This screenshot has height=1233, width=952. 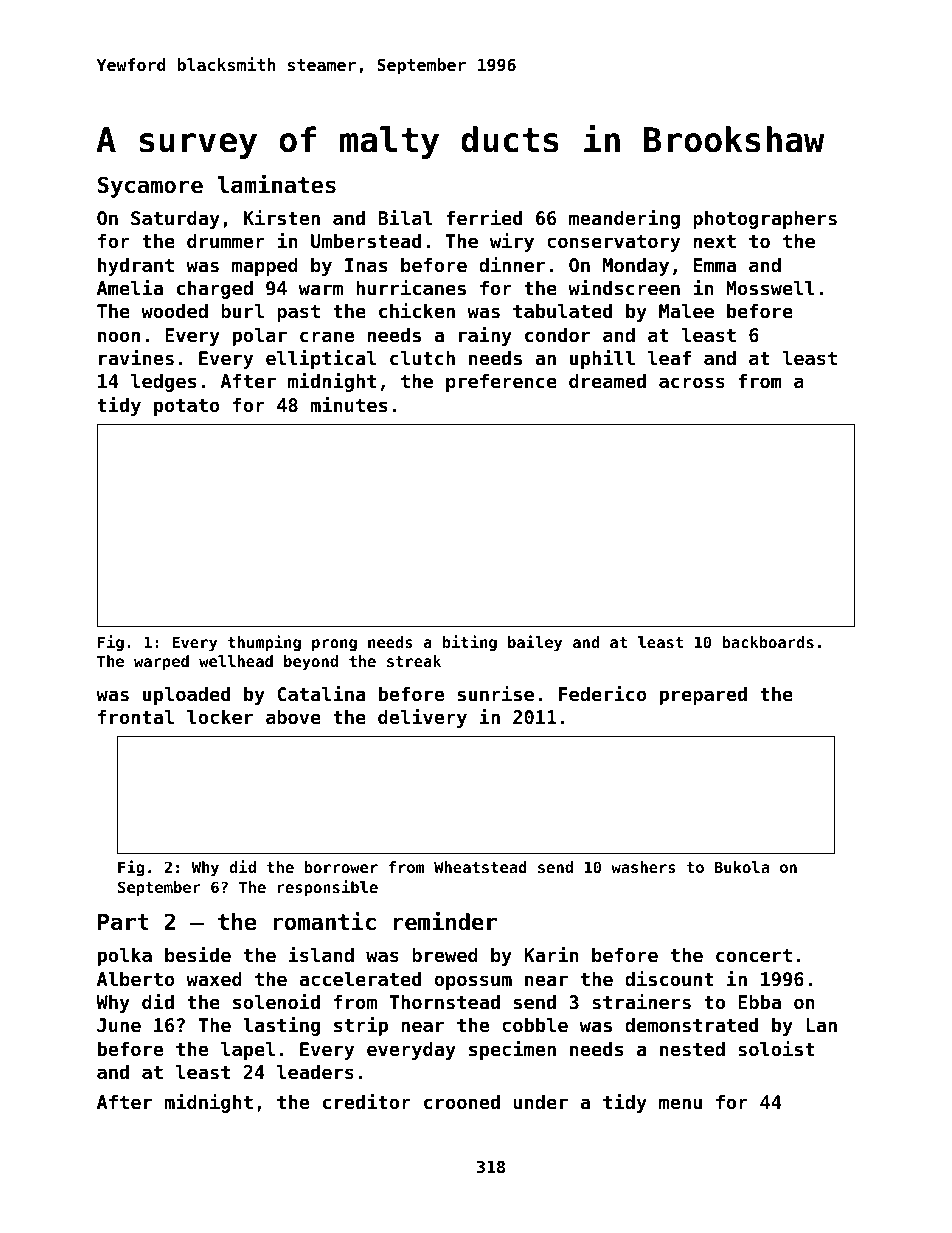 I want to click on borrower, so click(x=341, y=867).
